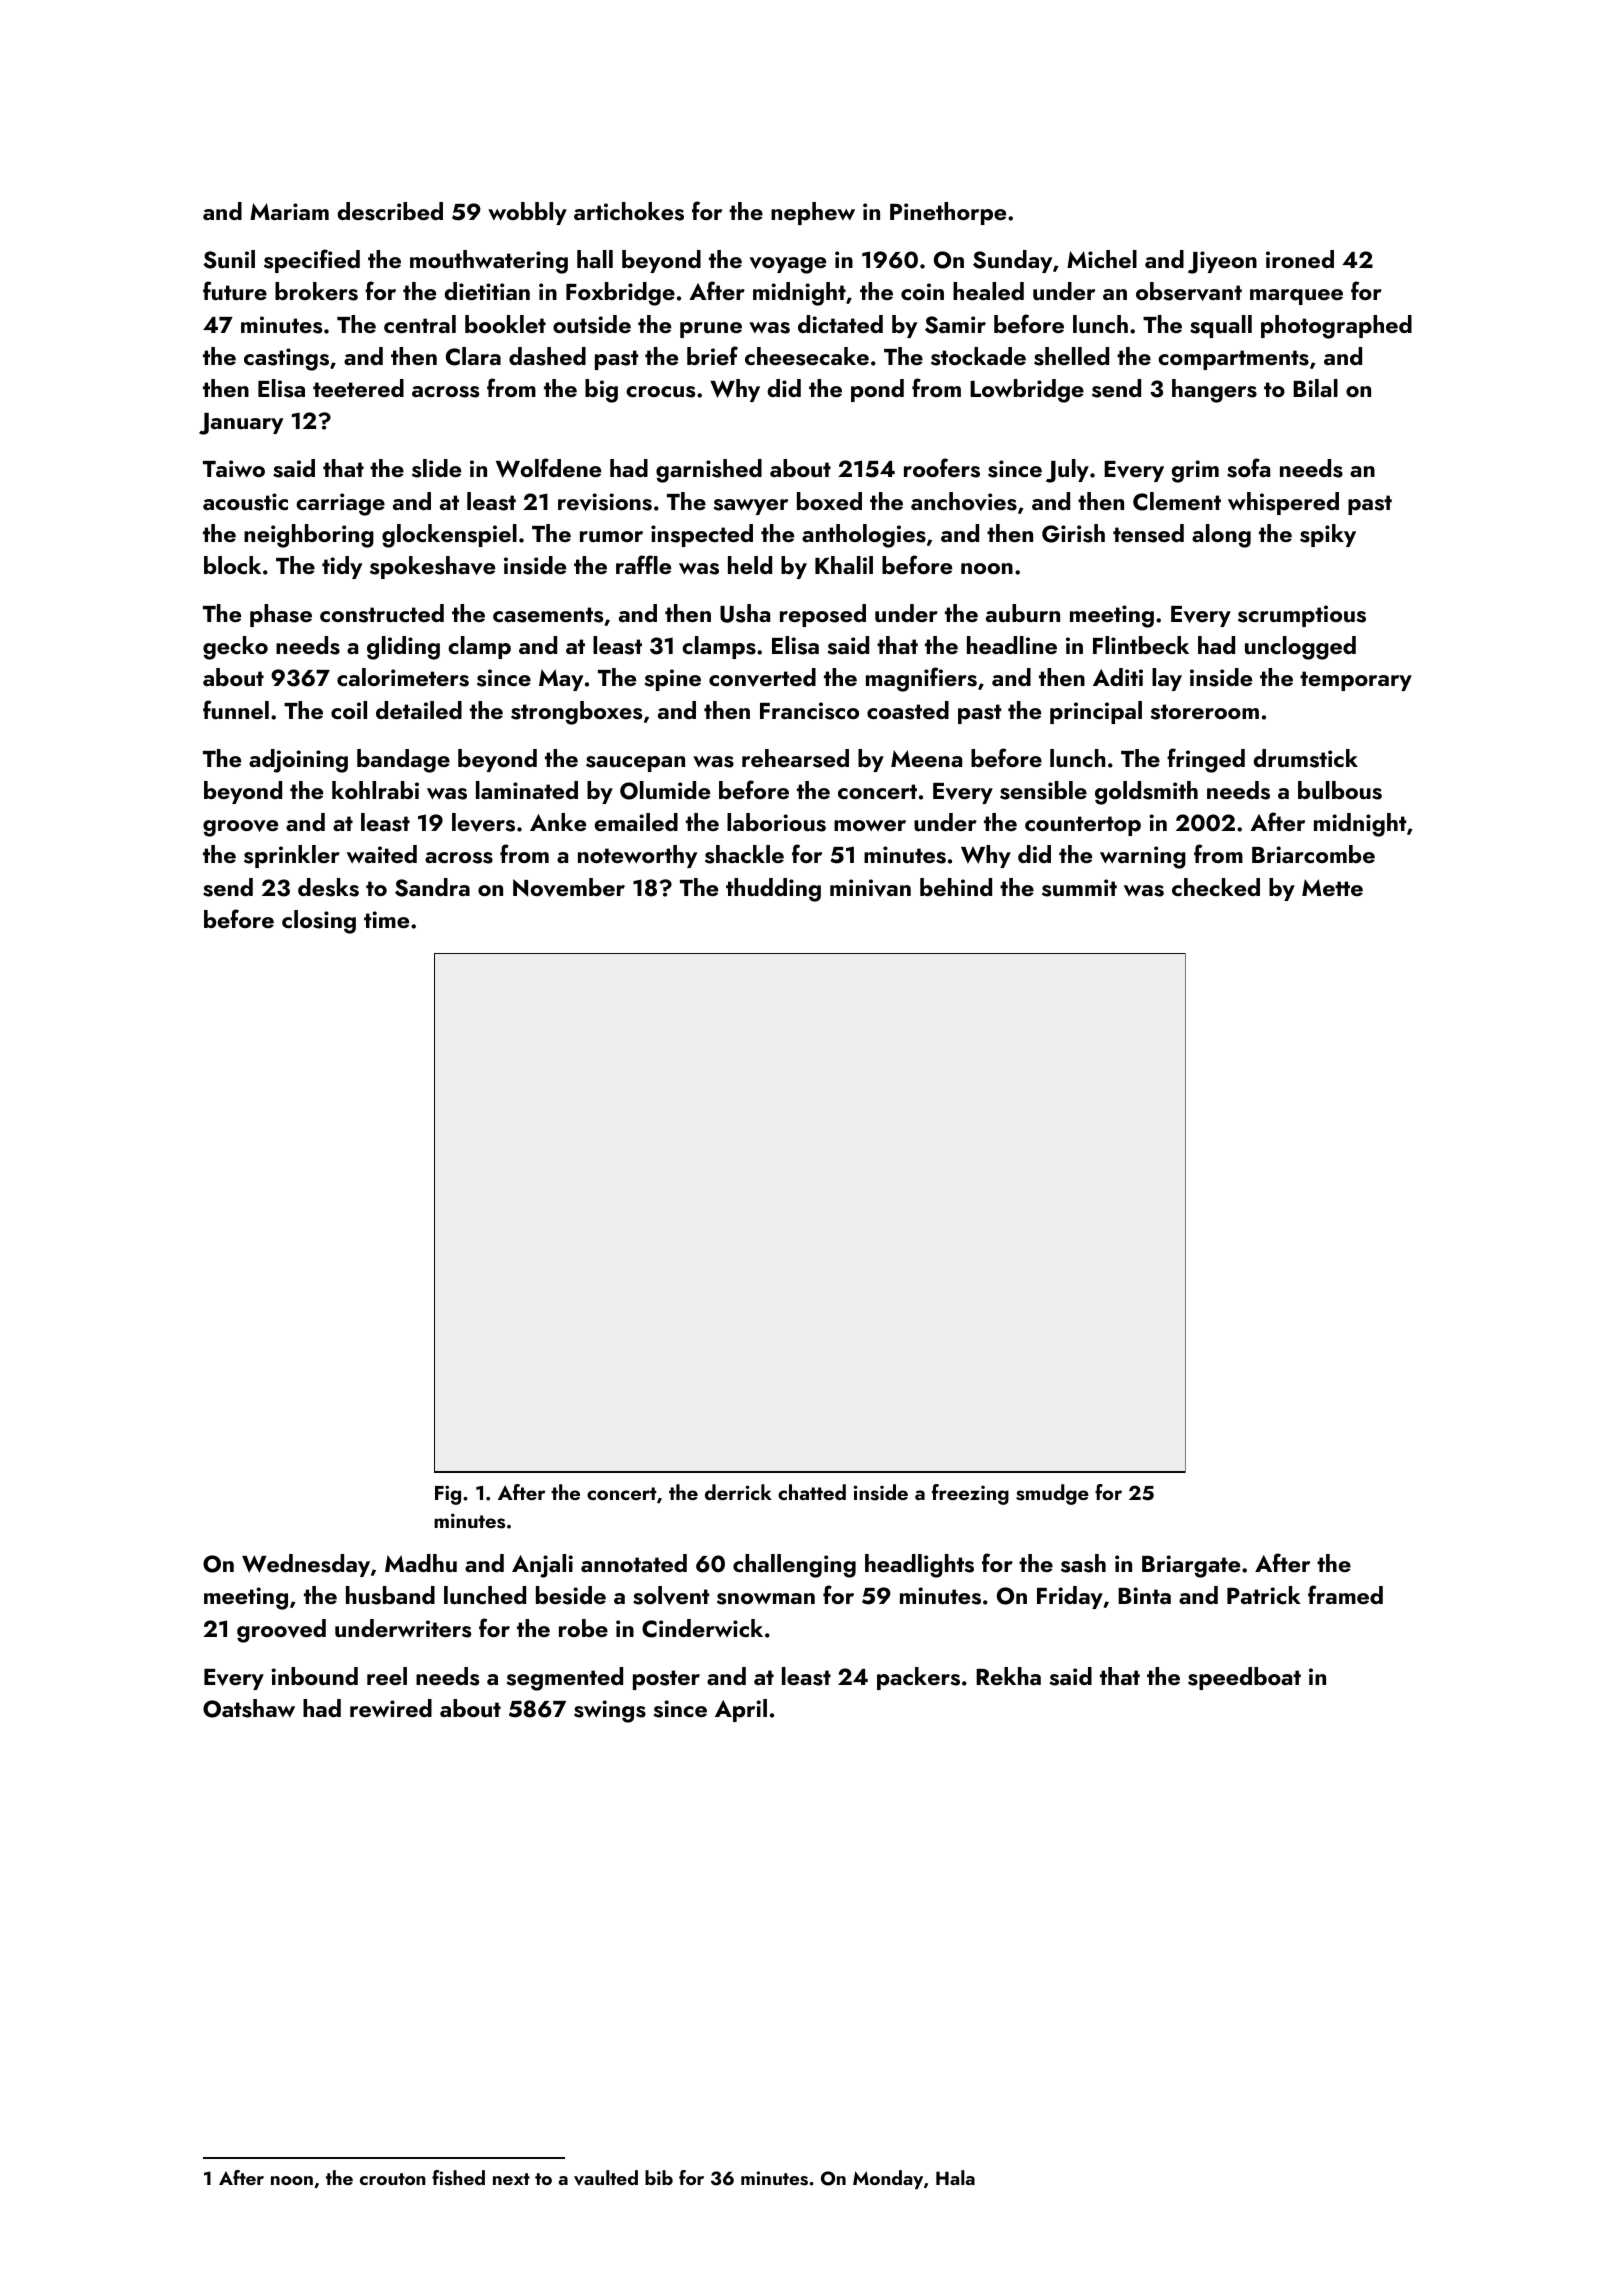  I want to click on Hala, so click(955, 2177).
